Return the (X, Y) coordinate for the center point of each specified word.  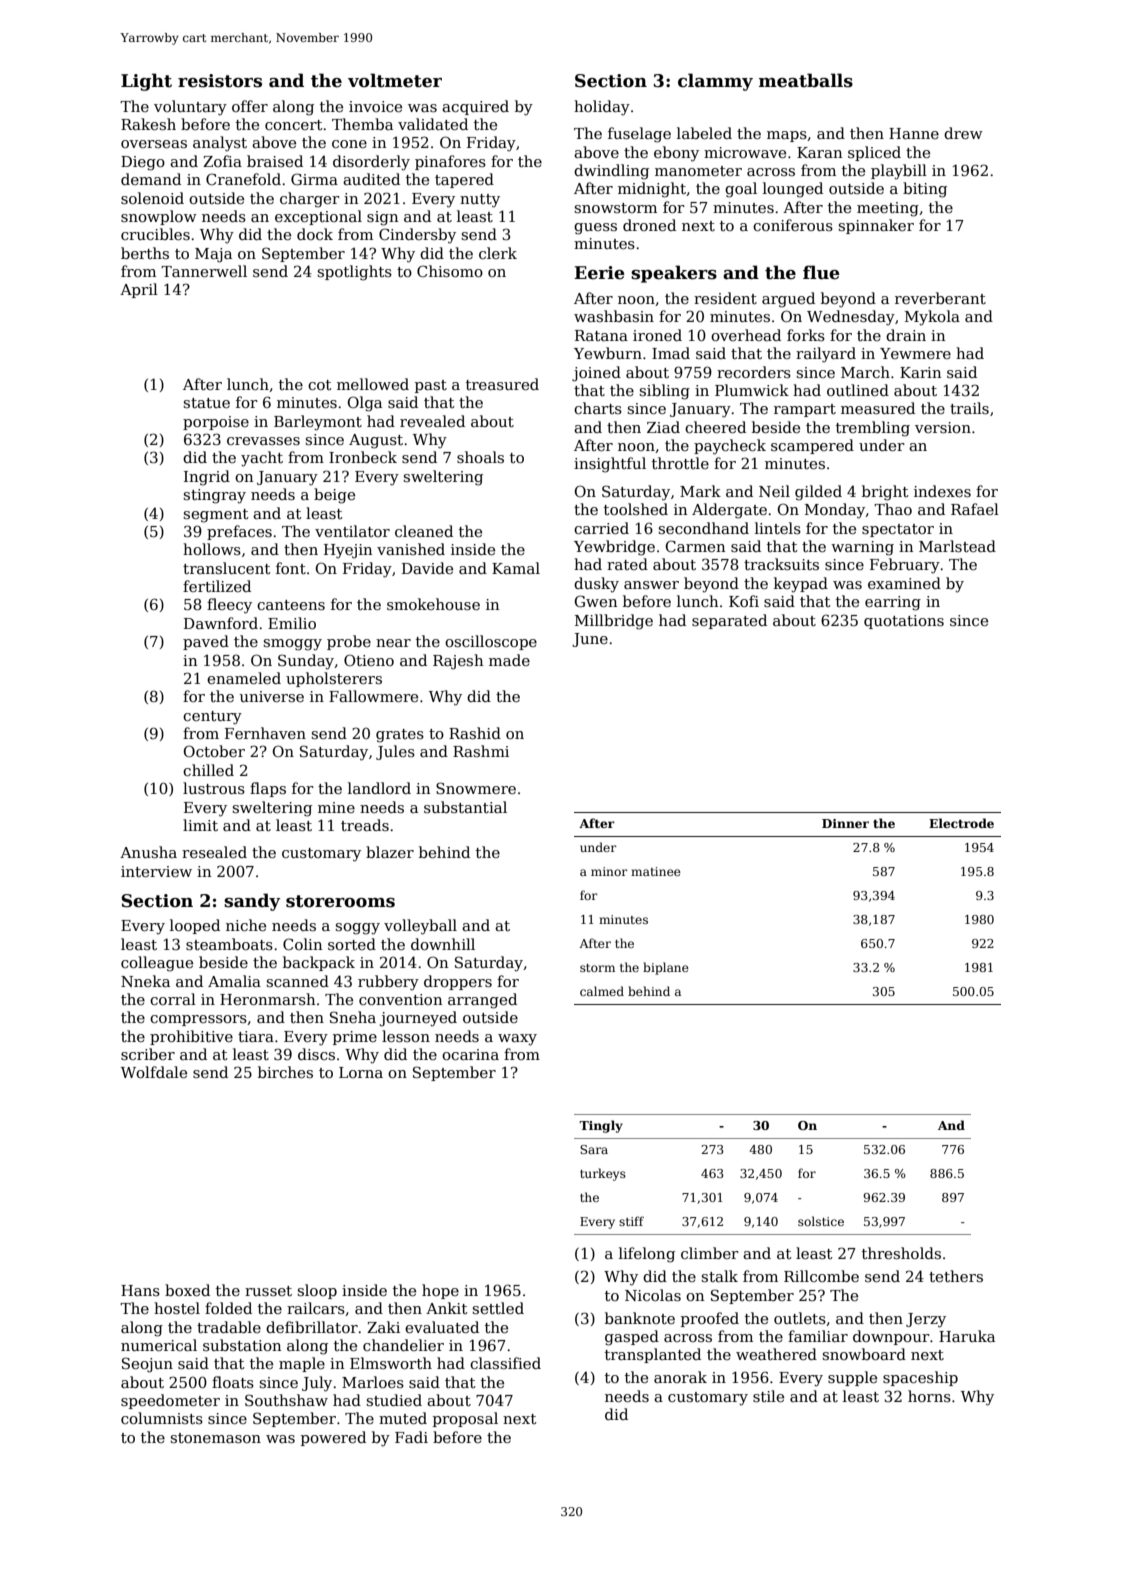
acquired (475, 107)
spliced (874, 153)
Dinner (845, 823)
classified (505, 1363)
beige (334, 496)
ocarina (470, 1054)
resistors (220, 81)
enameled (244, 678)
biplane (666, 968)
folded (228, 1308)
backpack (319, 963)
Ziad (663, 427)
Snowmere (476, 788)
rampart (805, 410)
